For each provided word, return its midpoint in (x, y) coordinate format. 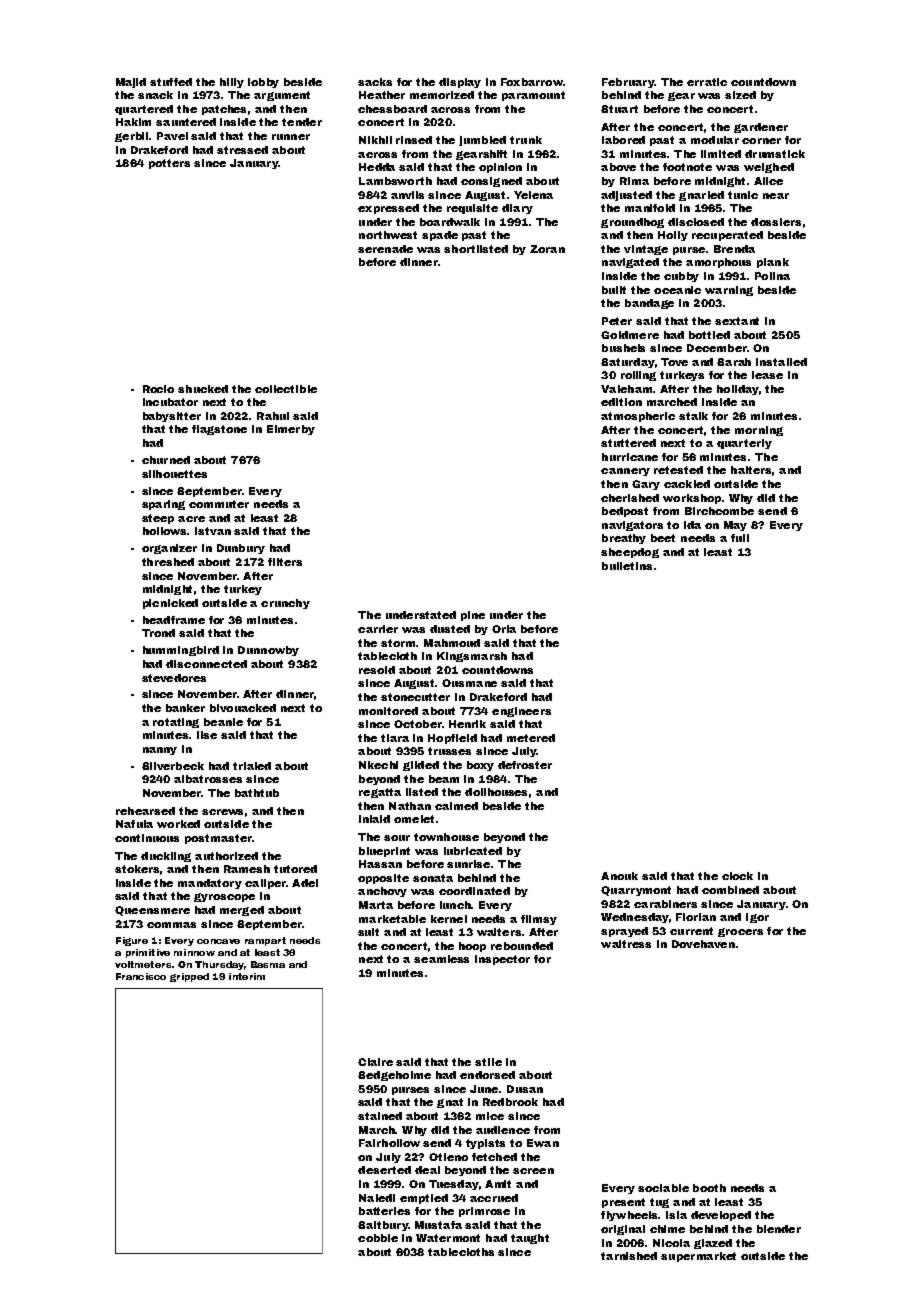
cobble (378, 1238)
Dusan (525, 1089)
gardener (761, 128)
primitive (148, 953)
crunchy (285, 604)
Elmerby (291, 430)
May (735, 526)
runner (291, 137)
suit (368, 932)
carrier (378, 629)
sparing (163, 505)
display (460, 83)
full (740, 538)
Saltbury (383, 1226)
